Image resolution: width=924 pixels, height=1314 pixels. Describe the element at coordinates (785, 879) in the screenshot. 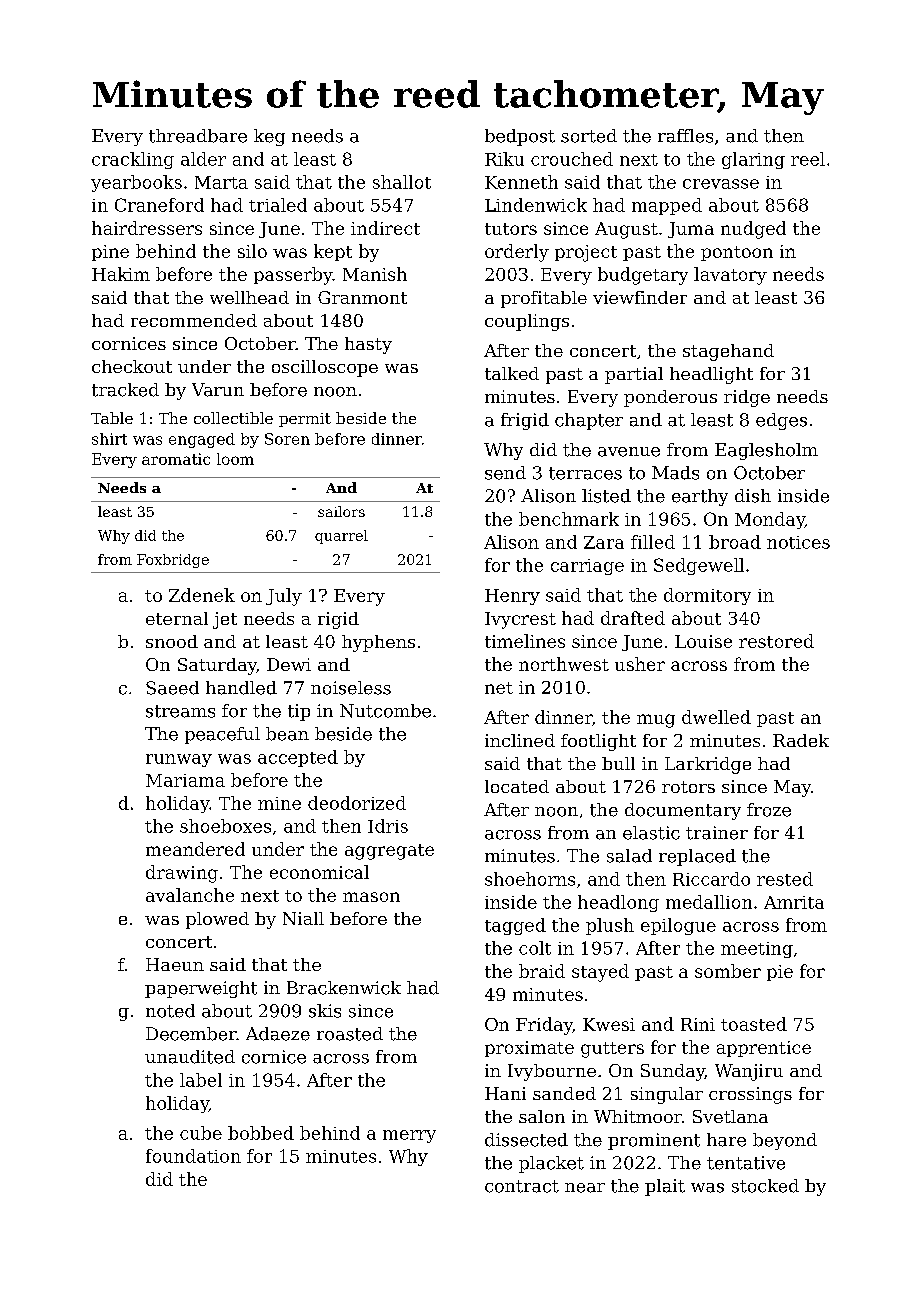

I see `rested` at that location.
